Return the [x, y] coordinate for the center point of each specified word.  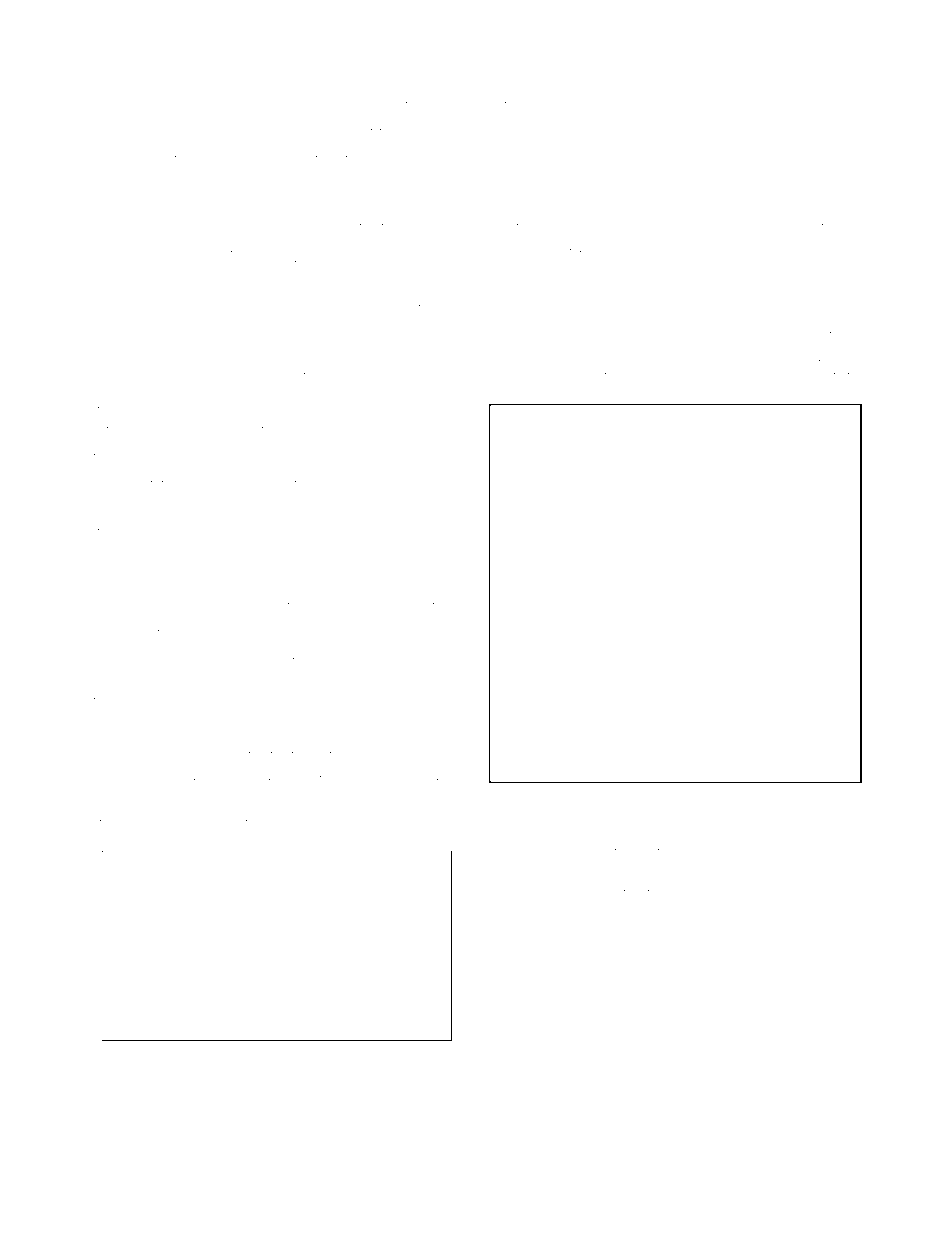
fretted [843, 235]
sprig [500, 916]
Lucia [310, 195]
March [166, 384]
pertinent [765, 902]
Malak [775, 208]
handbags [833, 795]
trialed [426, 818]
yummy [801, 835]
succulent [114, 628]
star [606, 276]
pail [416, 317]
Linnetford [554, 914]
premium [112, 832]
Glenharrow [397, 695]
